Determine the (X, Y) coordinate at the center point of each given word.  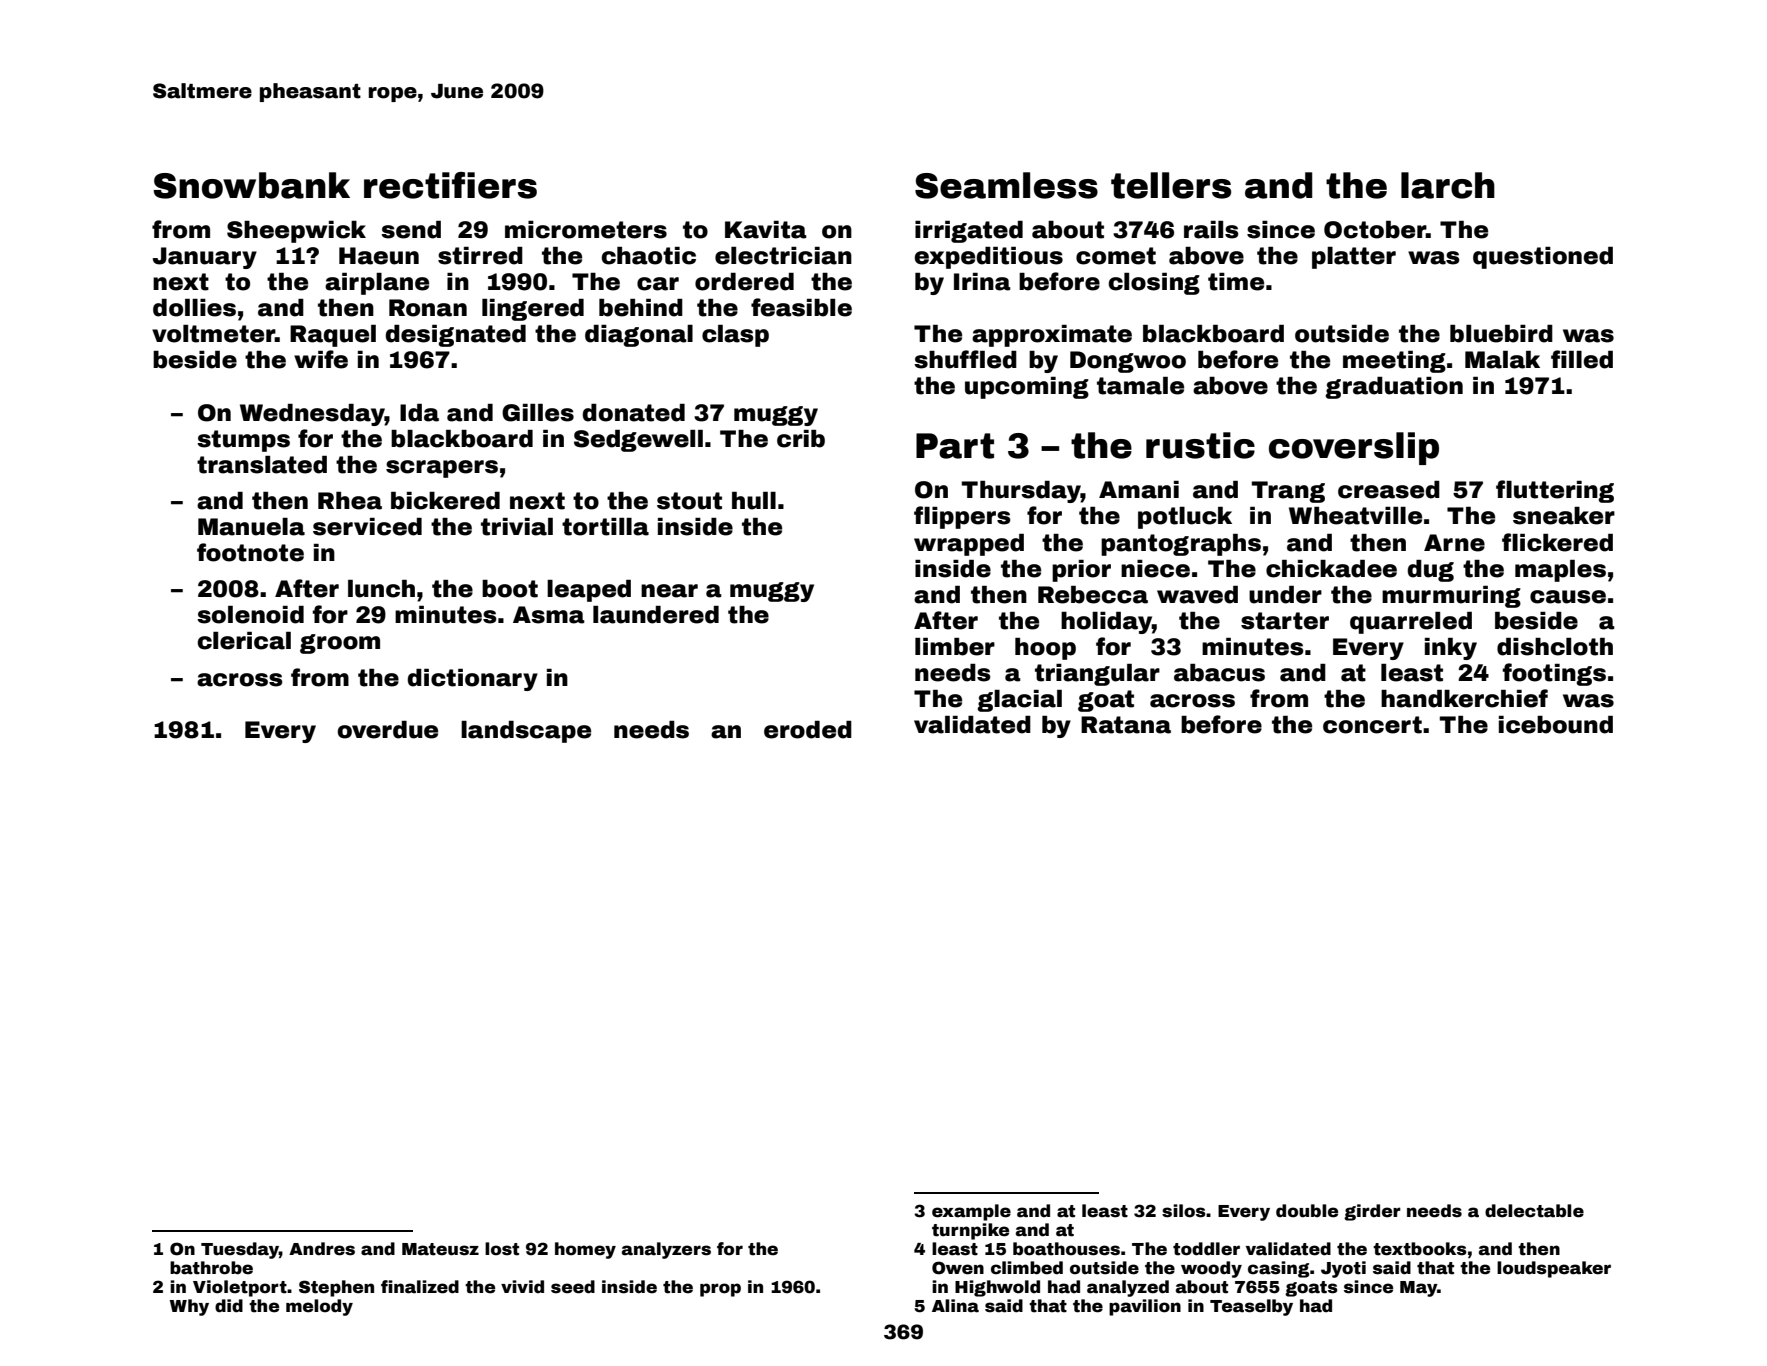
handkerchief (1464, 698)
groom (340, 644)
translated (262, 465)
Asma (549, 615)
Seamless (1006, 185)
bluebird (1501, 334)
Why (189, 1307)
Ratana (1126, 725)
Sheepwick (296, 232)
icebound (1556, 725)
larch (1448, 185)
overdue (388, 730)
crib (801, 439)
